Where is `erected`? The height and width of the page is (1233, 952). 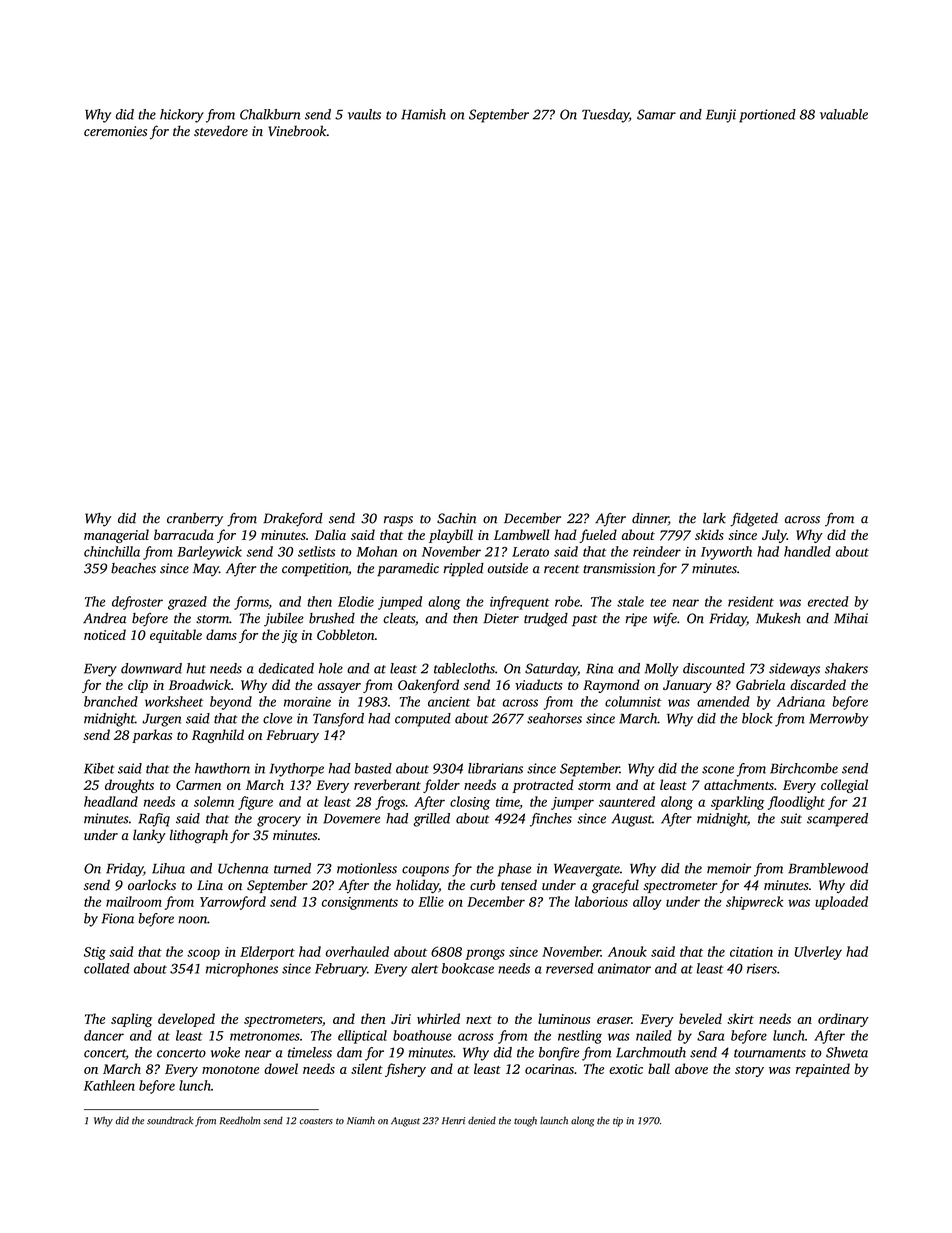 erected is located at coordinates (828, 601).
